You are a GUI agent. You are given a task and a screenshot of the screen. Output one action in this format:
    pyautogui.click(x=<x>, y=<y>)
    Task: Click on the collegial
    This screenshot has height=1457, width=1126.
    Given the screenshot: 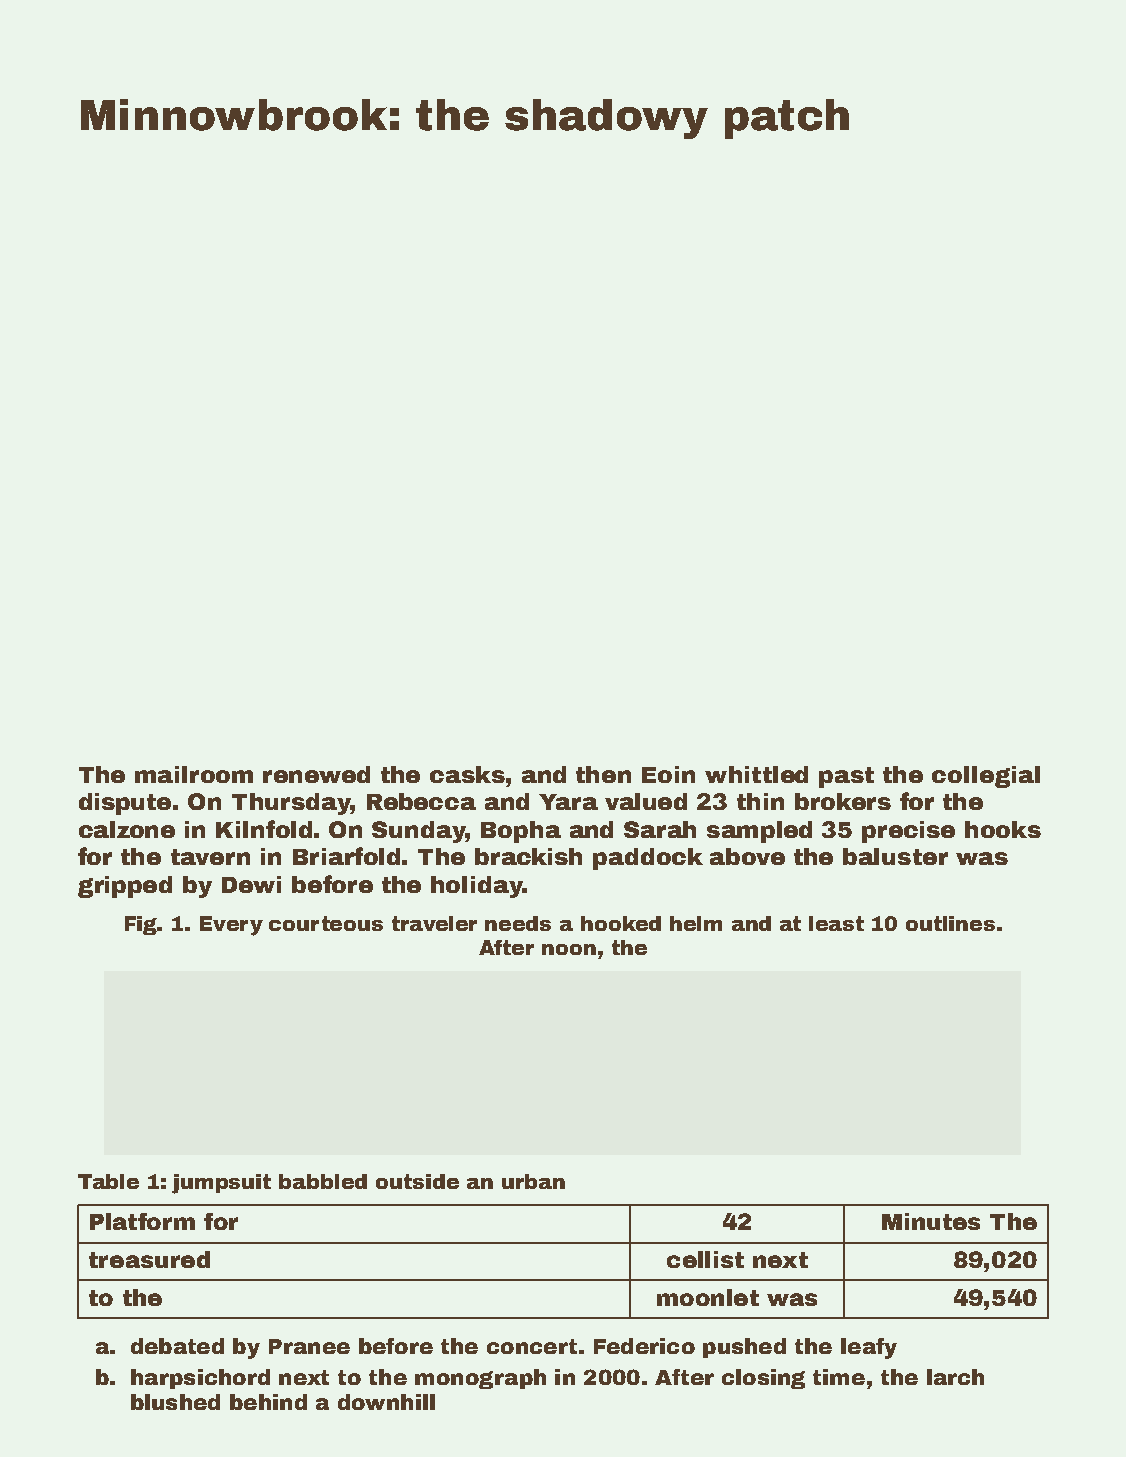 What is the action you would take?
    pyautogui.click(x=986, y=777)
